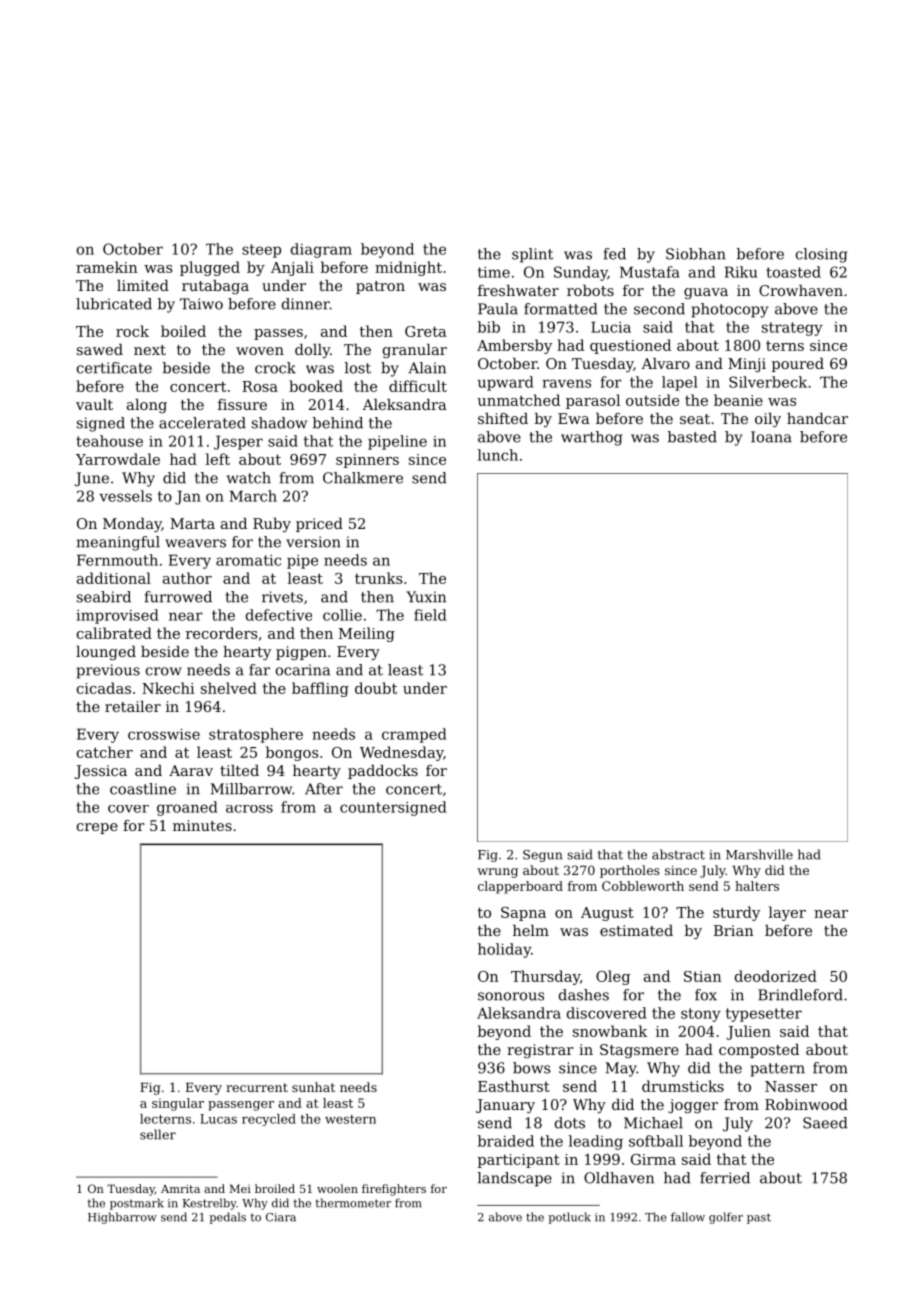  Describe the element at coordinates (692, 437) in the page. I see `basted` at that location.
